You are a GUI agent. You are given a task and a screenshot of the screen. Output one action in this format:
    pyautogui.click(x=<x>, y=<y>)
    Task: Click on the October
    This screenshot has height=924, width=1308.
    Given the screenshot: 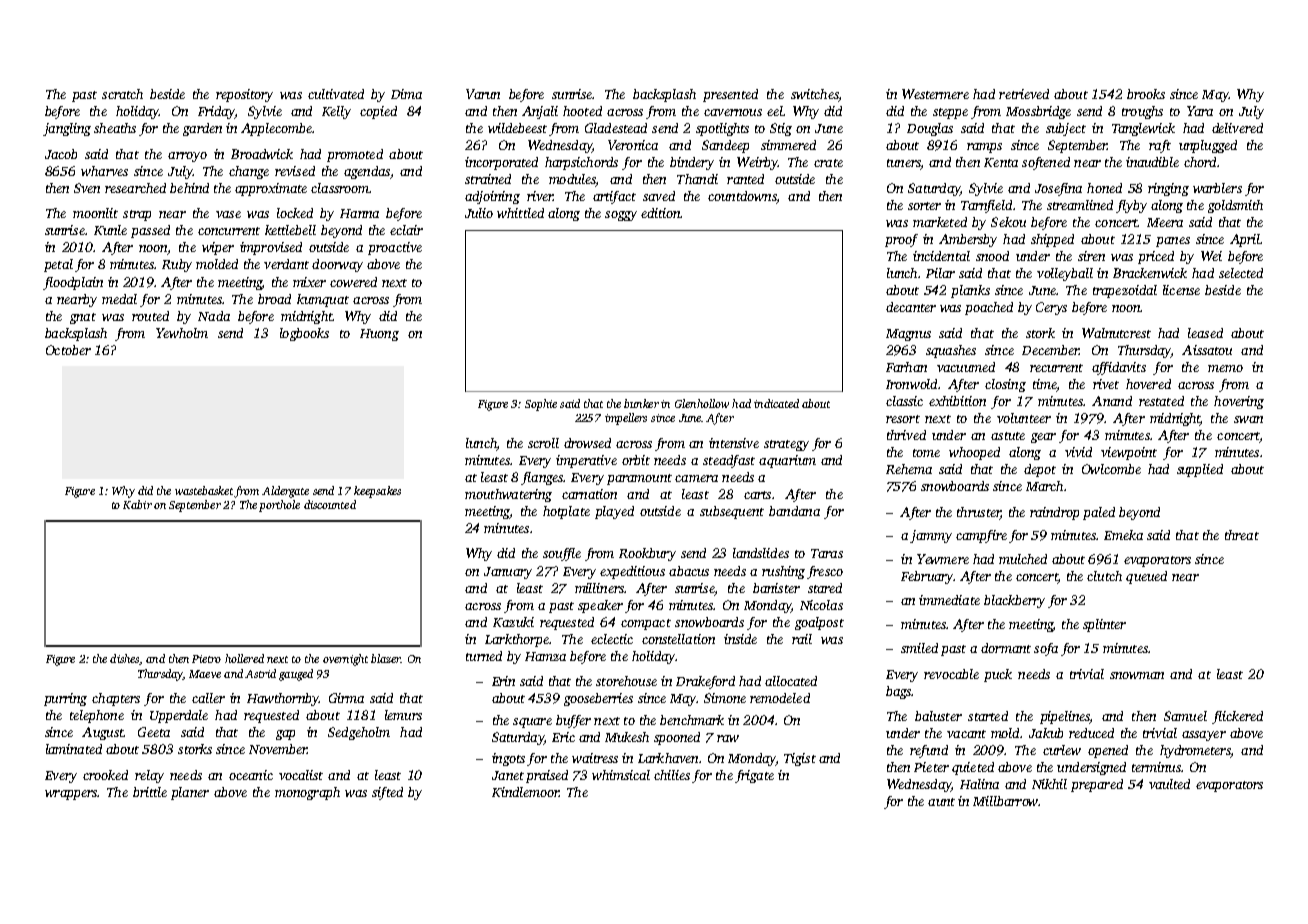 What is the action you would take?
    pyautogui.click(x=68, y=350)
